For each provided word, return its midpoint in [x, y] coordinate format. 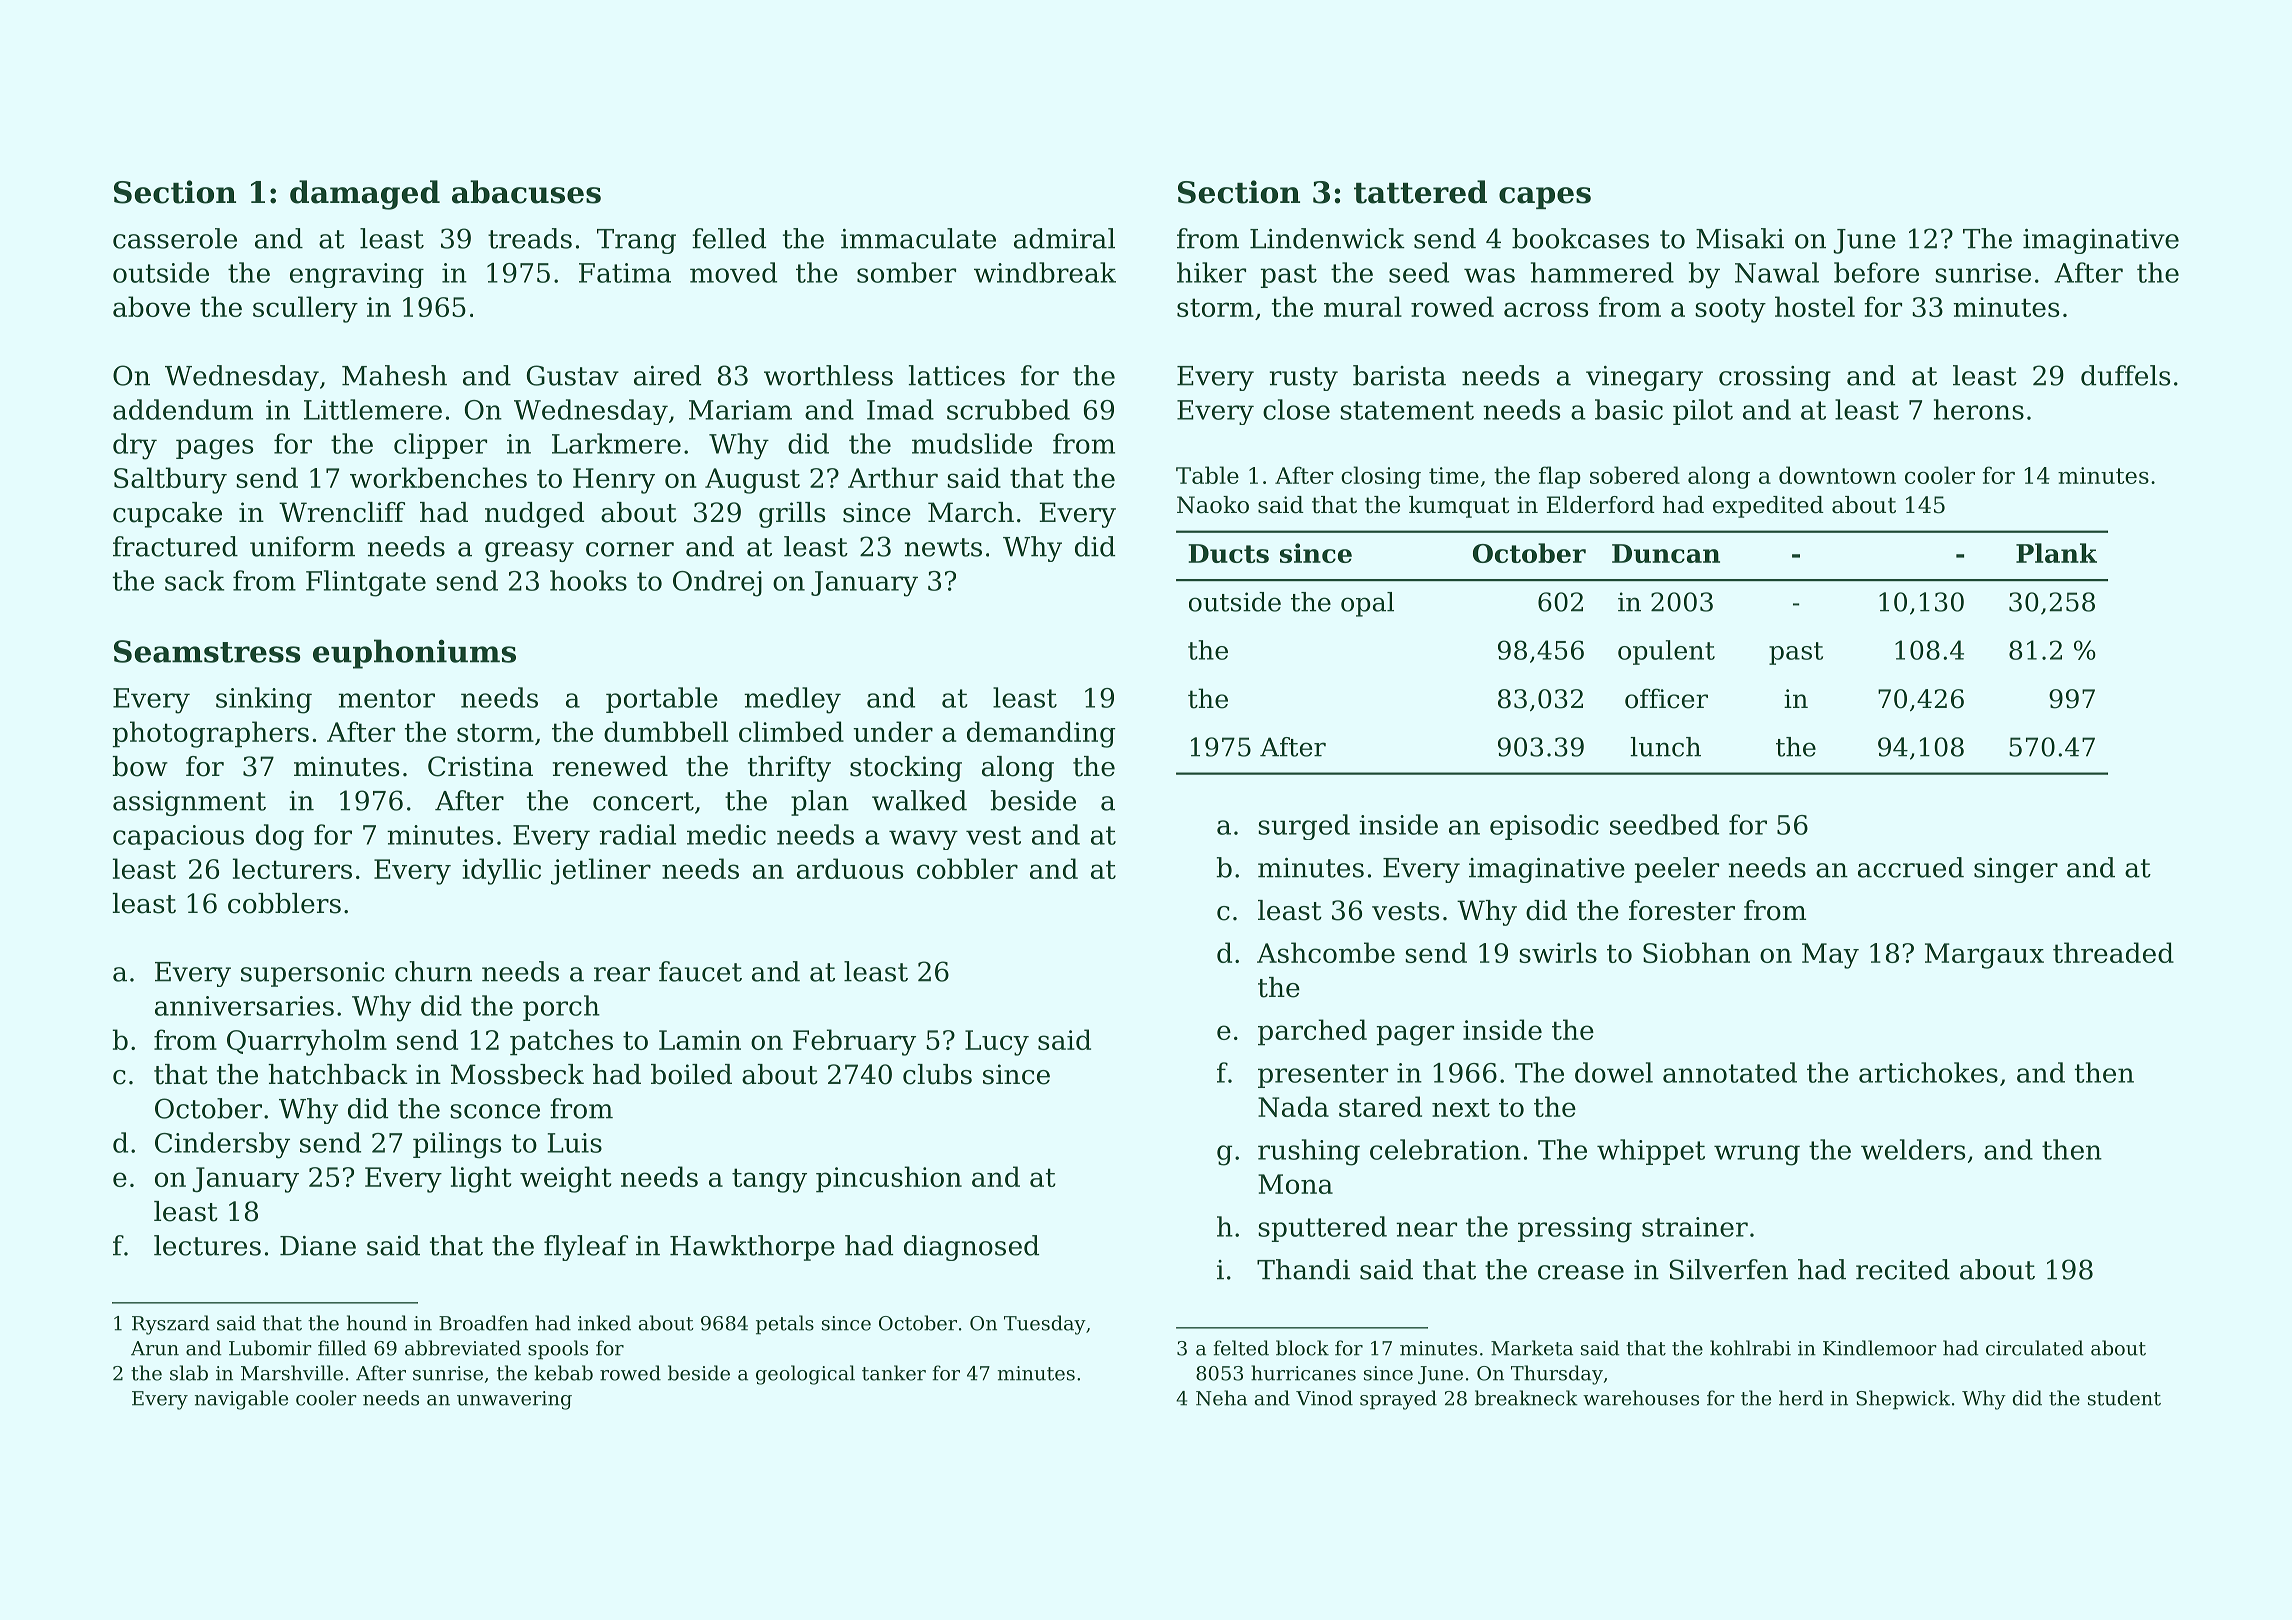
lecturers [292, 868]
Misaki [1740, 238]
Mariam [740, 410]
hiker [1211, 272]
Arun [155, 1348]
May [1830, 956]
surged [1304, 827]
